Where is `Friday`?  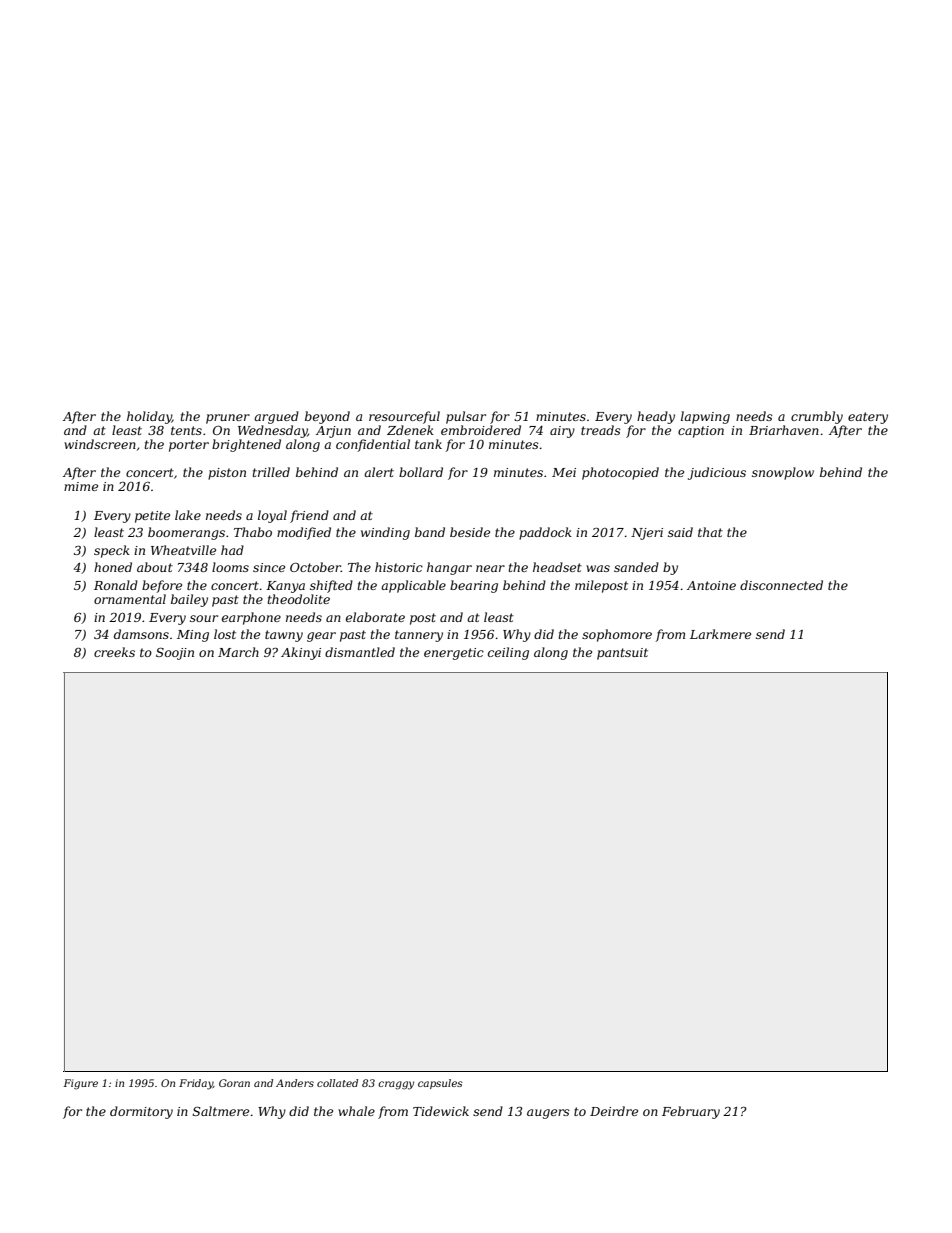 Friday is located at coordinates (196, 1084).
